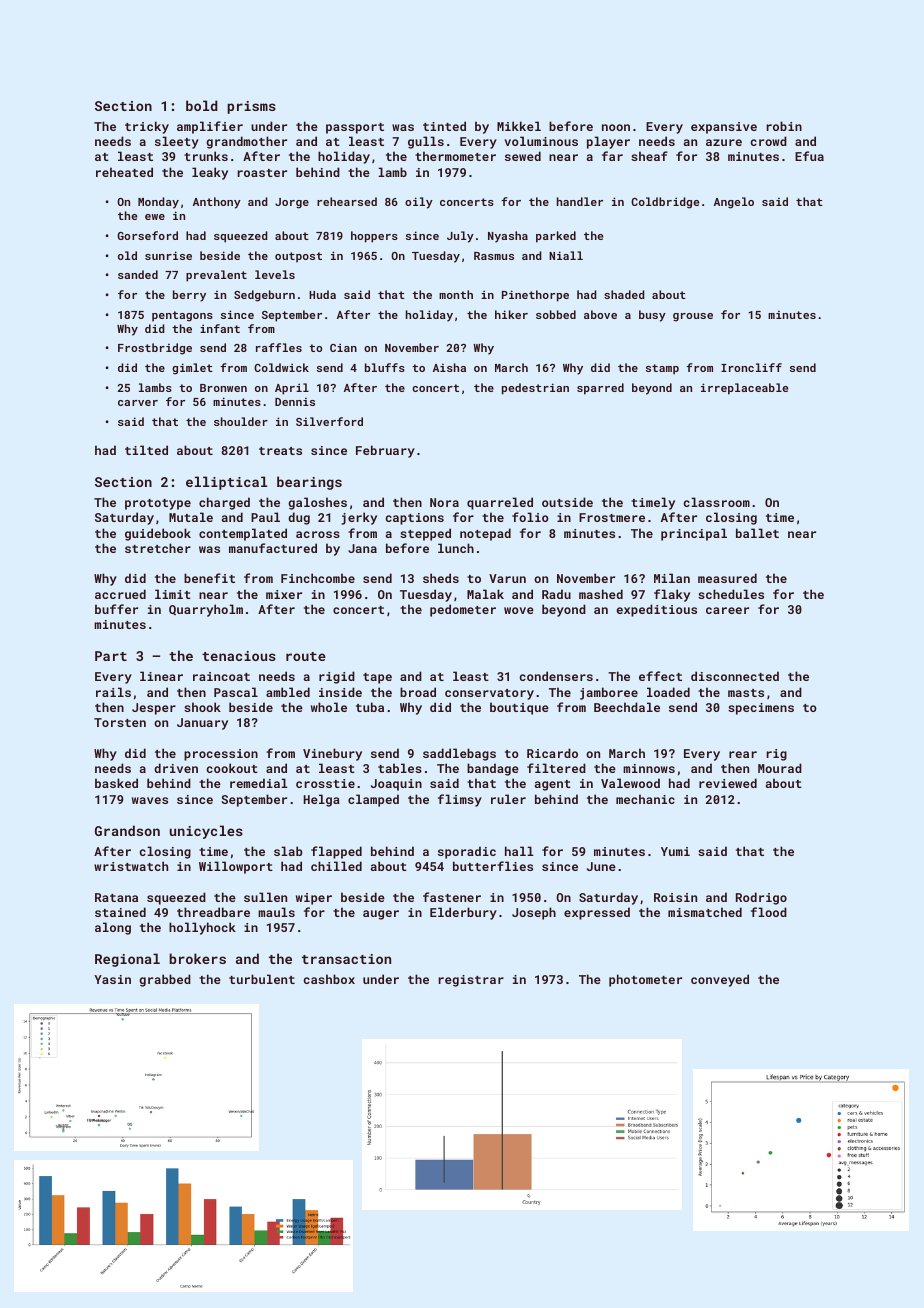 The height and width of the document is (1308, 924). I want to click on sheds, so click(441, 578).
